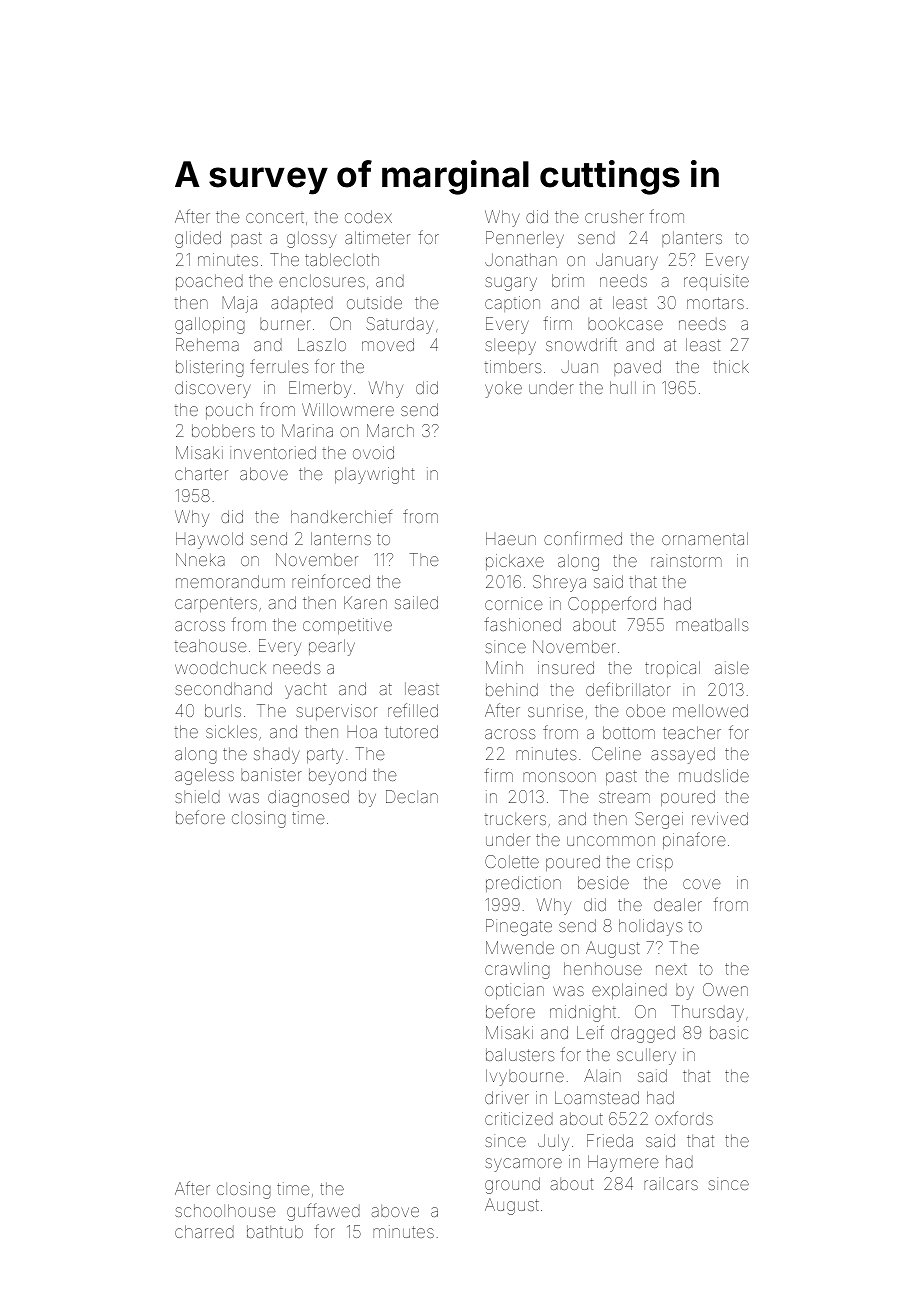 This page has width=924, height=1311. What do you see at coordinates (365, 602) in the page?
I see `Karen` at bounding box center [365, 602].
